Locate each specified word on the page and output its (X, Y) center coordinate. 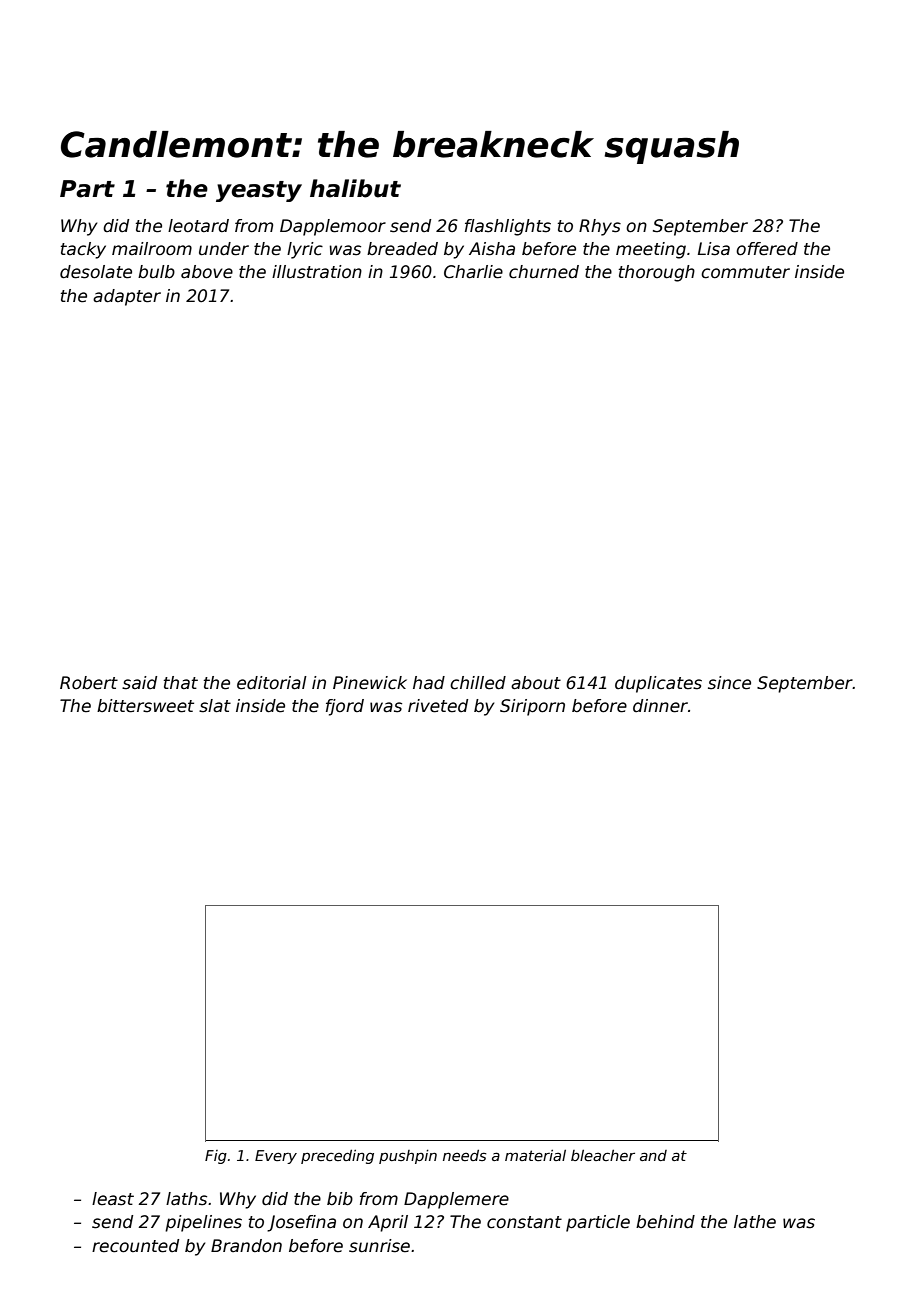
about (536, 683)
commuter (745, 272)
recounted (135, 1246)
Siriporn (532, 707)
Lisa (714, 249)
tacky (83, 250)
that (181, 683)
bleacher (603, 1155)
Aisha (492, 249)
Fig (216, 1157)
